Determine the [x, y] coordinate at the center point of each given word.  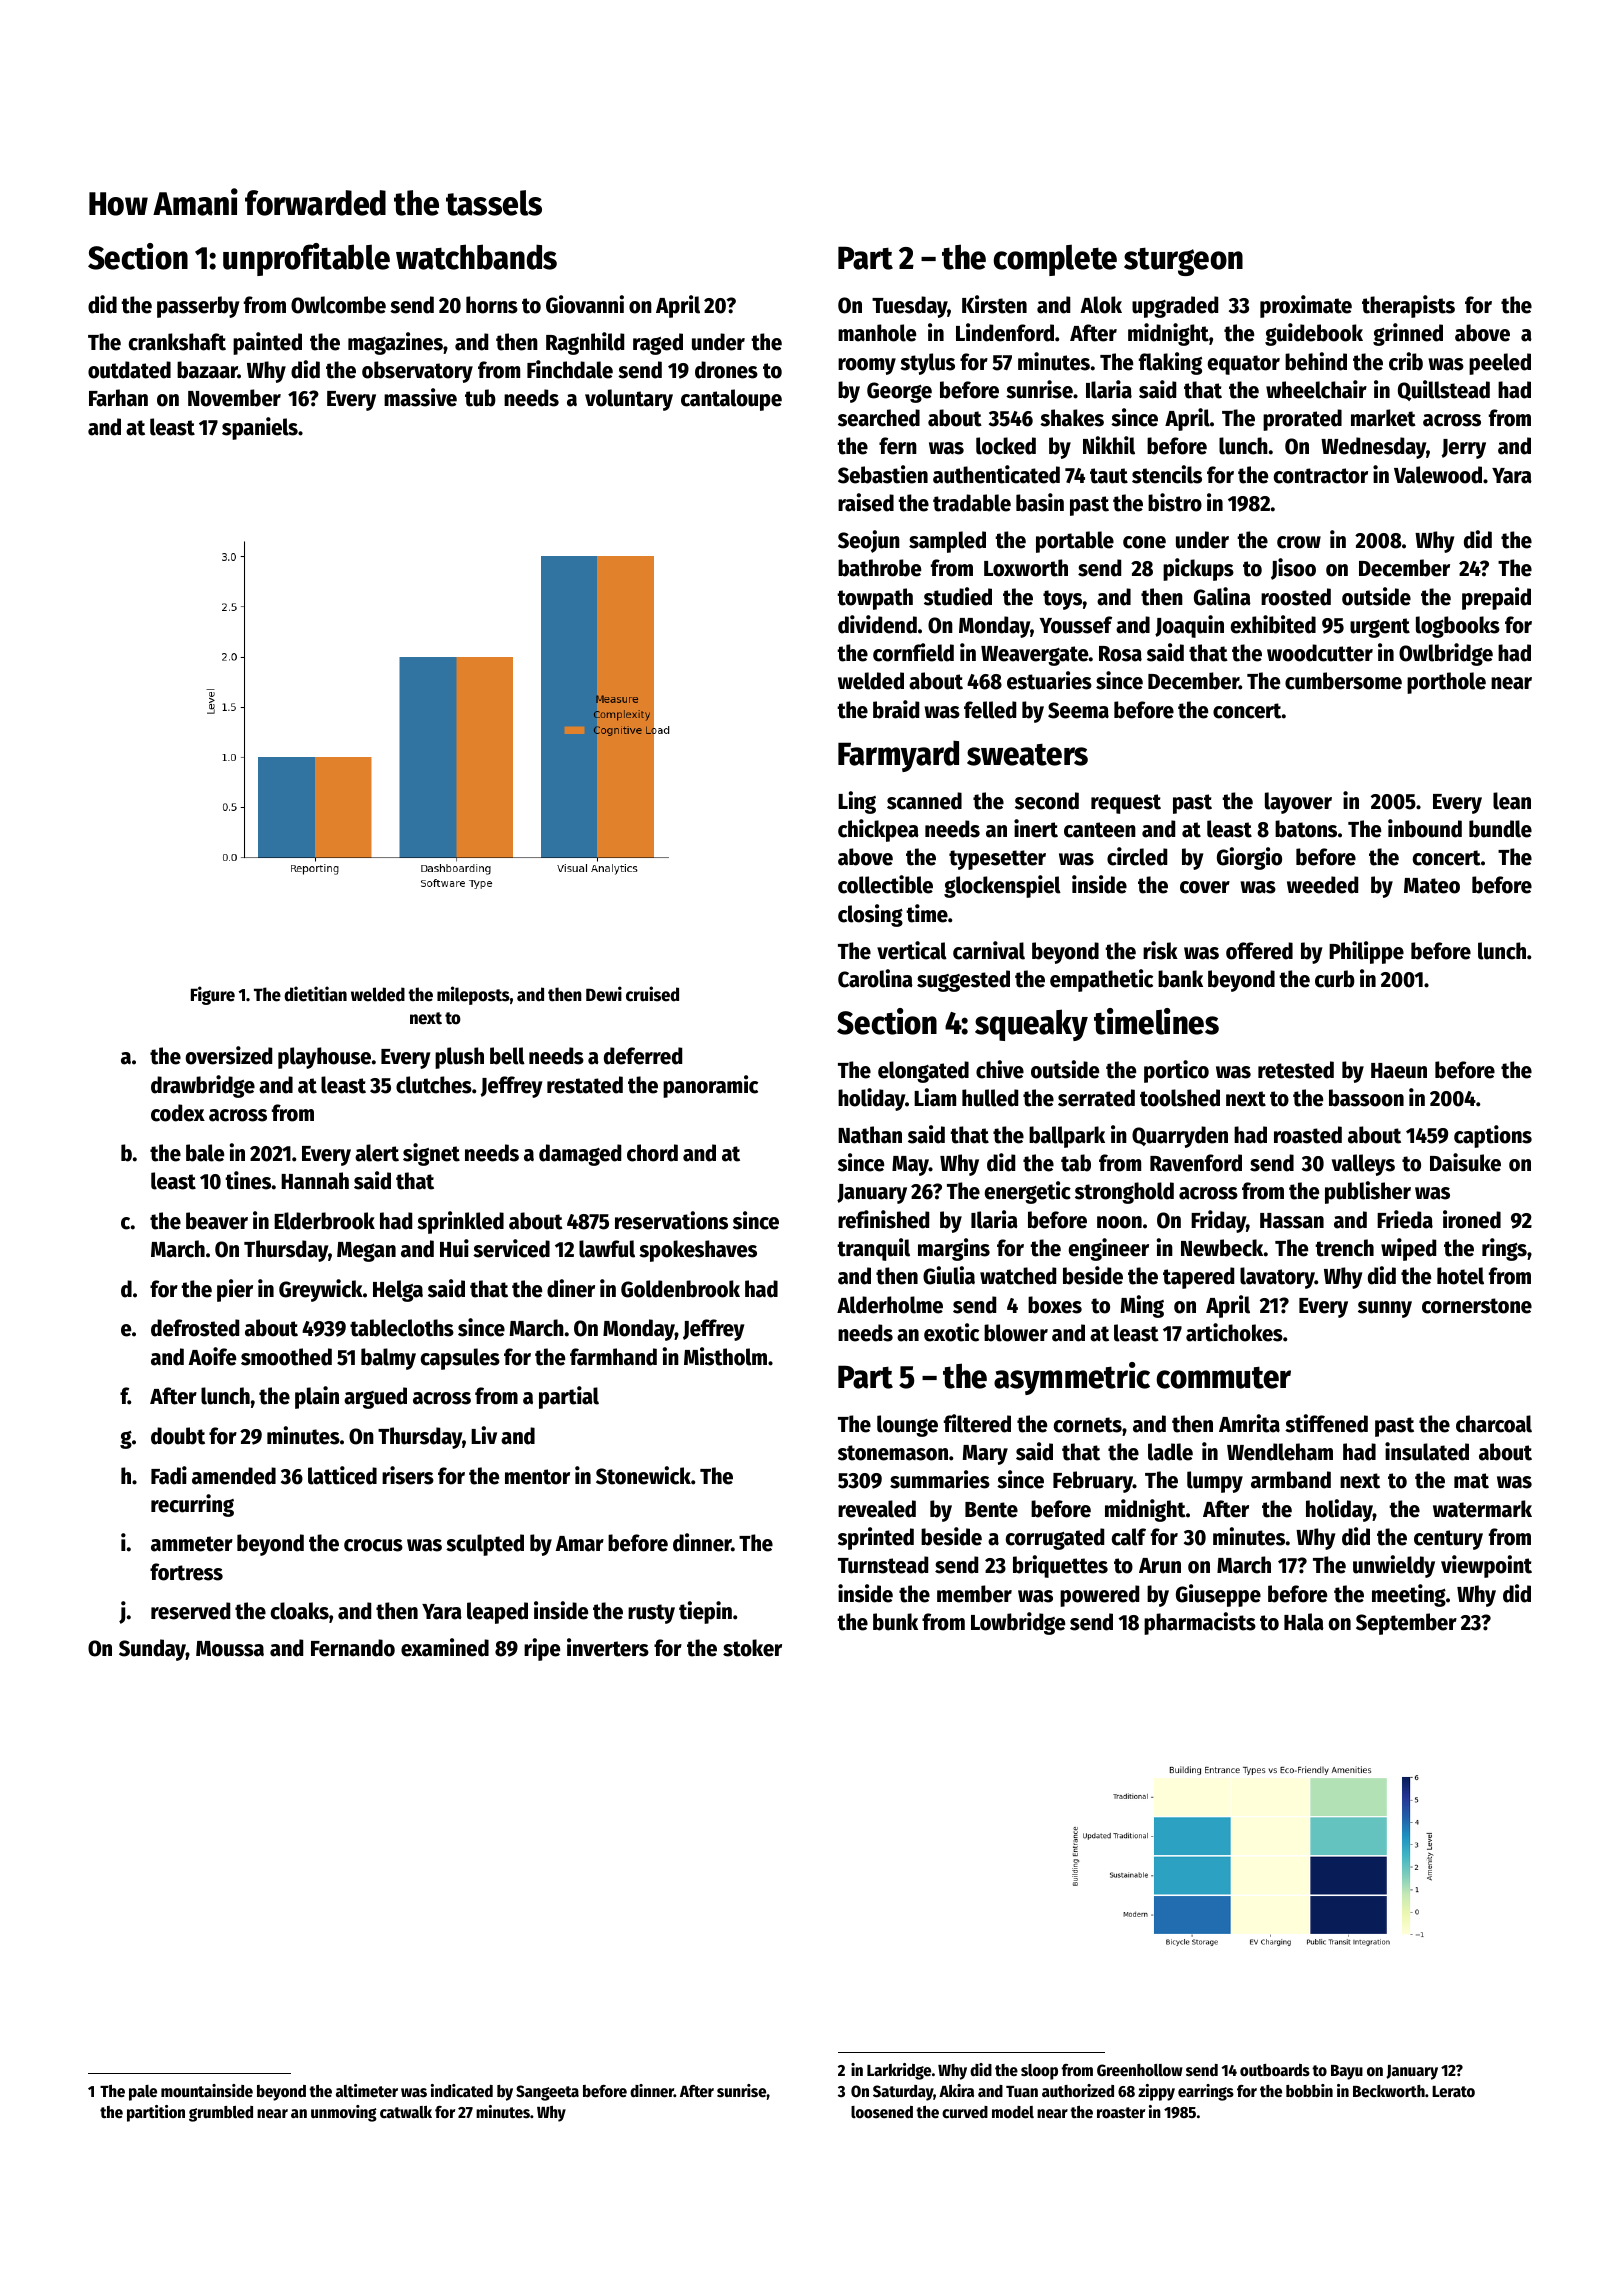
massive [420, 397]
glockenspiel [1002, 886]
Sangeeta [547, 2093]
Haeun [1399, 1071]
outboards [1275, 2070]
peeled [1500, 364]
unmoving [344, 2113]
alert [377, 1153]
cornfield [913, 652]
